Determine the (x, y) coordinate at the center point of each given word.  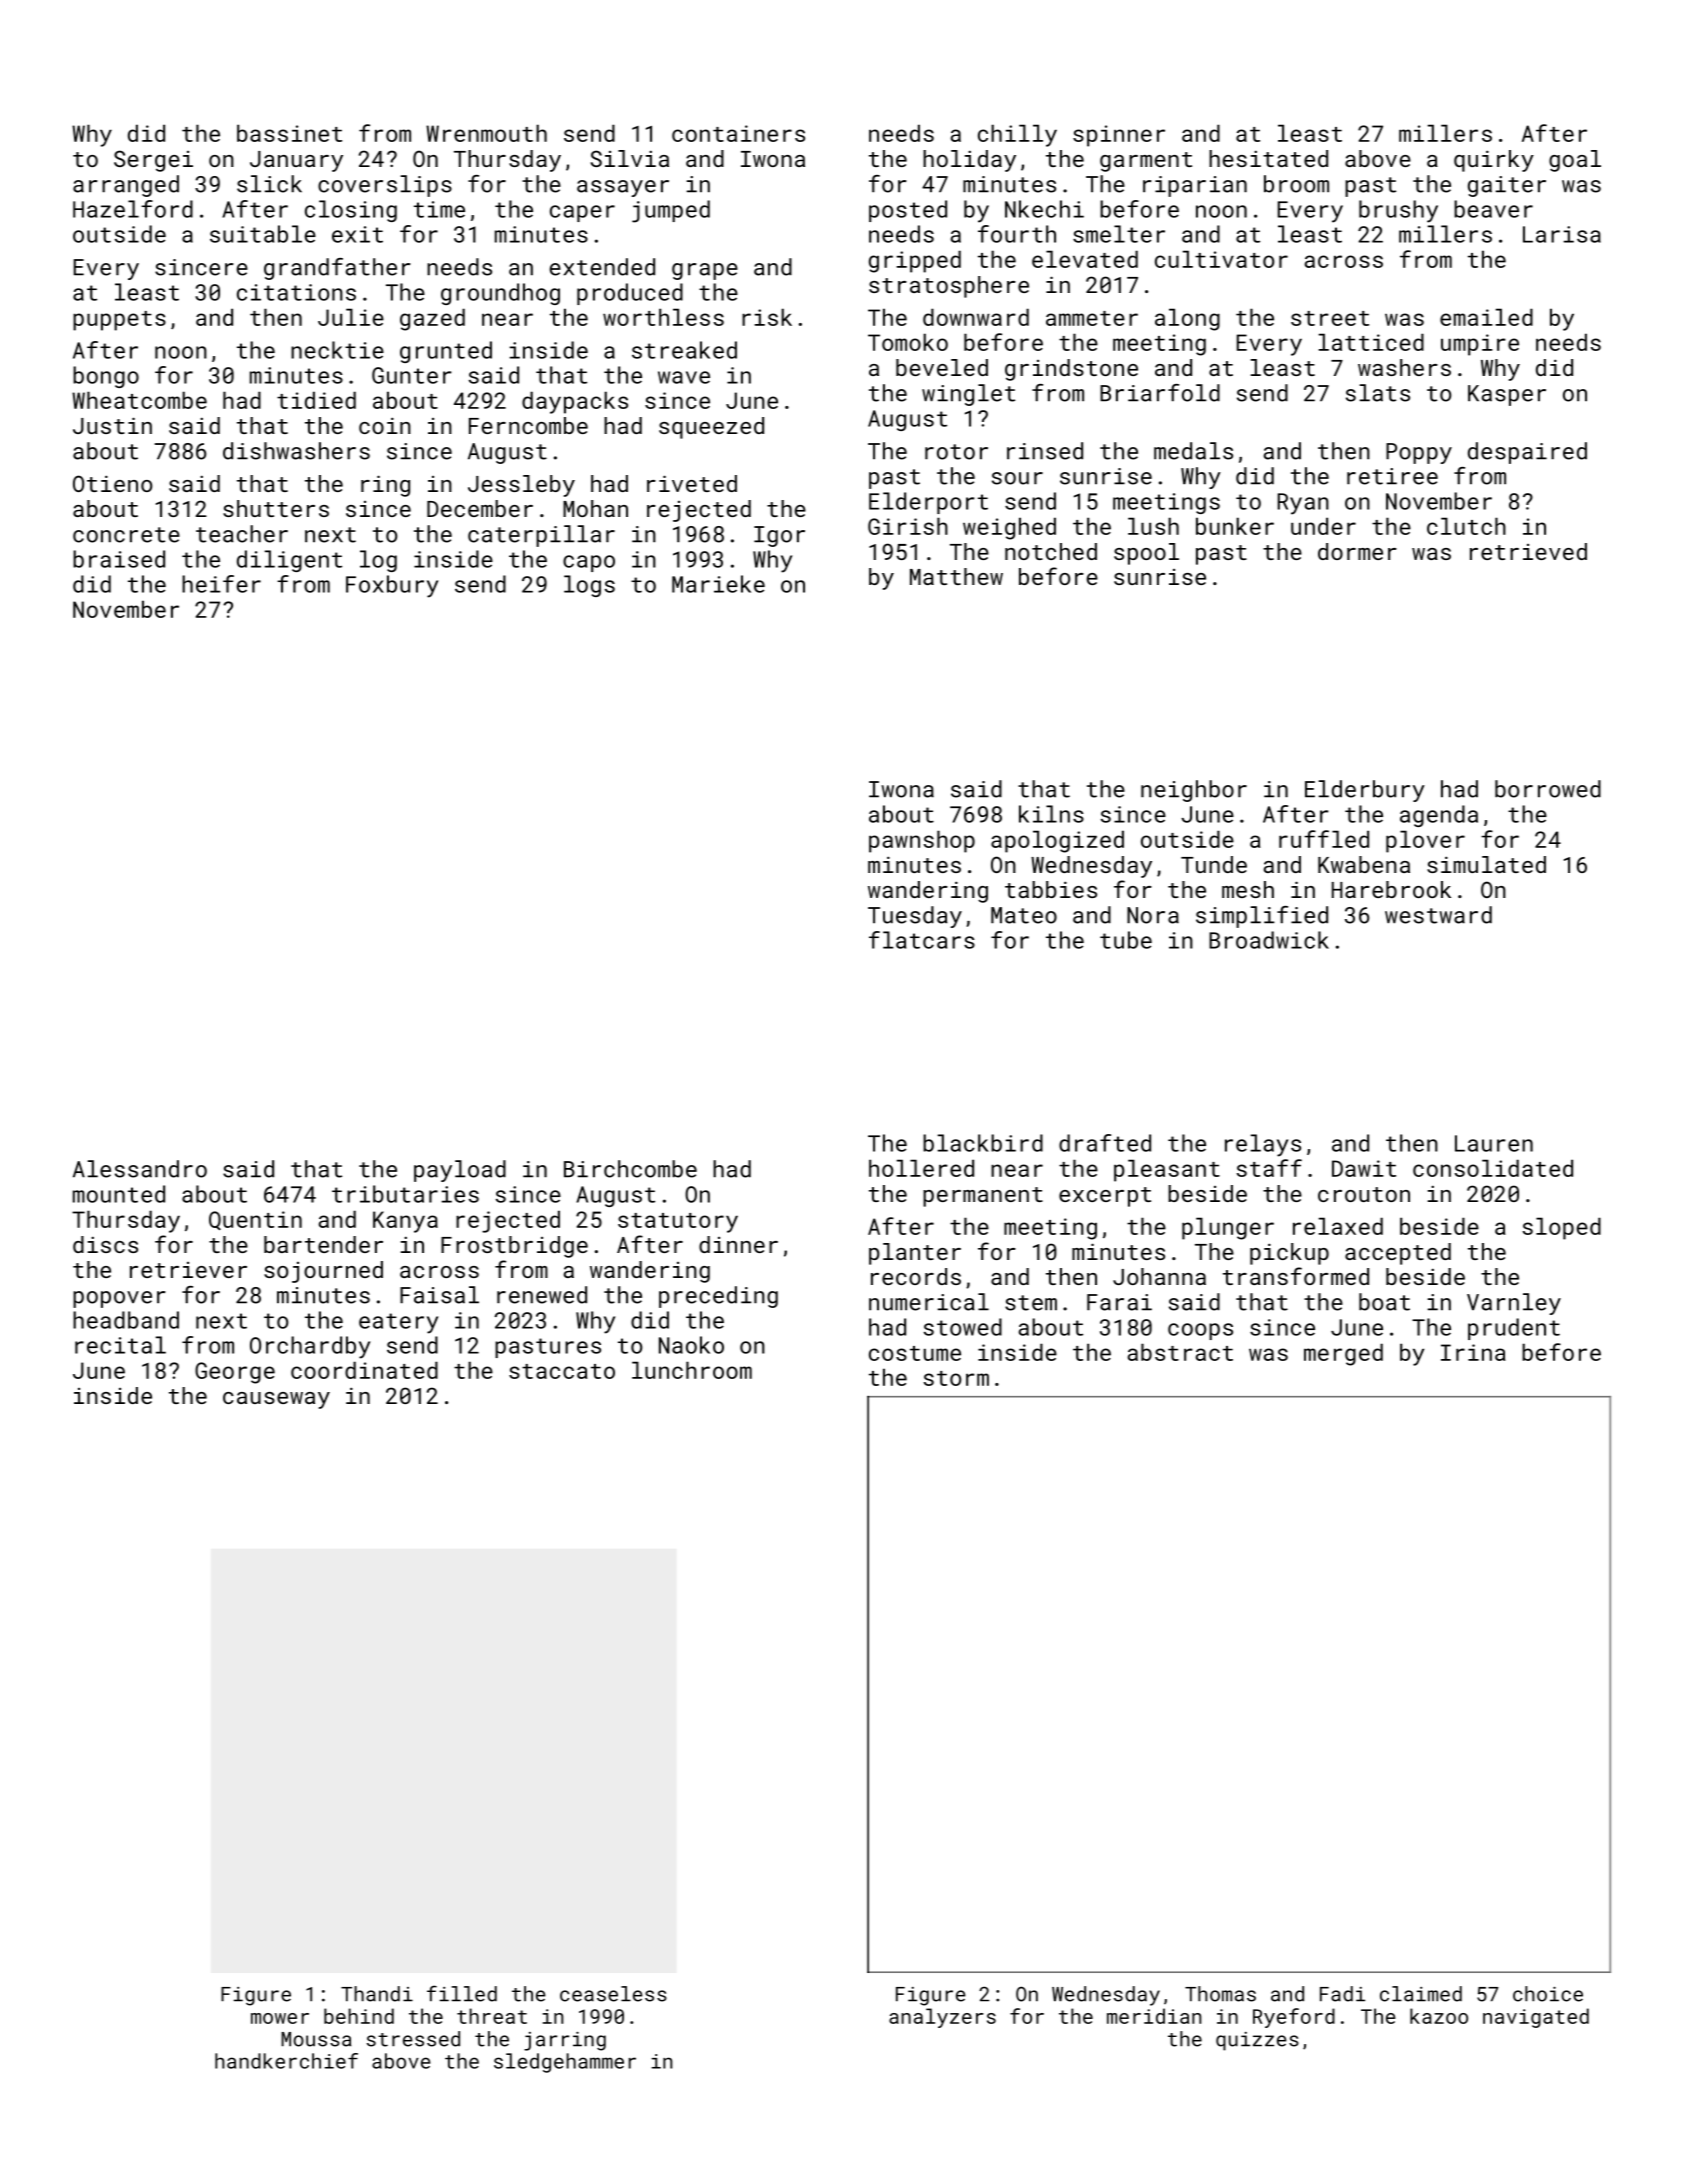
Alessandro (140, 1169)
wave (684, 377)
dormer (1357, 551)
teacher (242, 534)
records (916, 1276)
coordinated (364, 1370)
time (439, 209)
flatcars (922, 940)
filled (462, 1993)
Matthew (956, 576)
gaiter (1507, 186)
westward (1438, 915)
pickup (1289, 1254)
